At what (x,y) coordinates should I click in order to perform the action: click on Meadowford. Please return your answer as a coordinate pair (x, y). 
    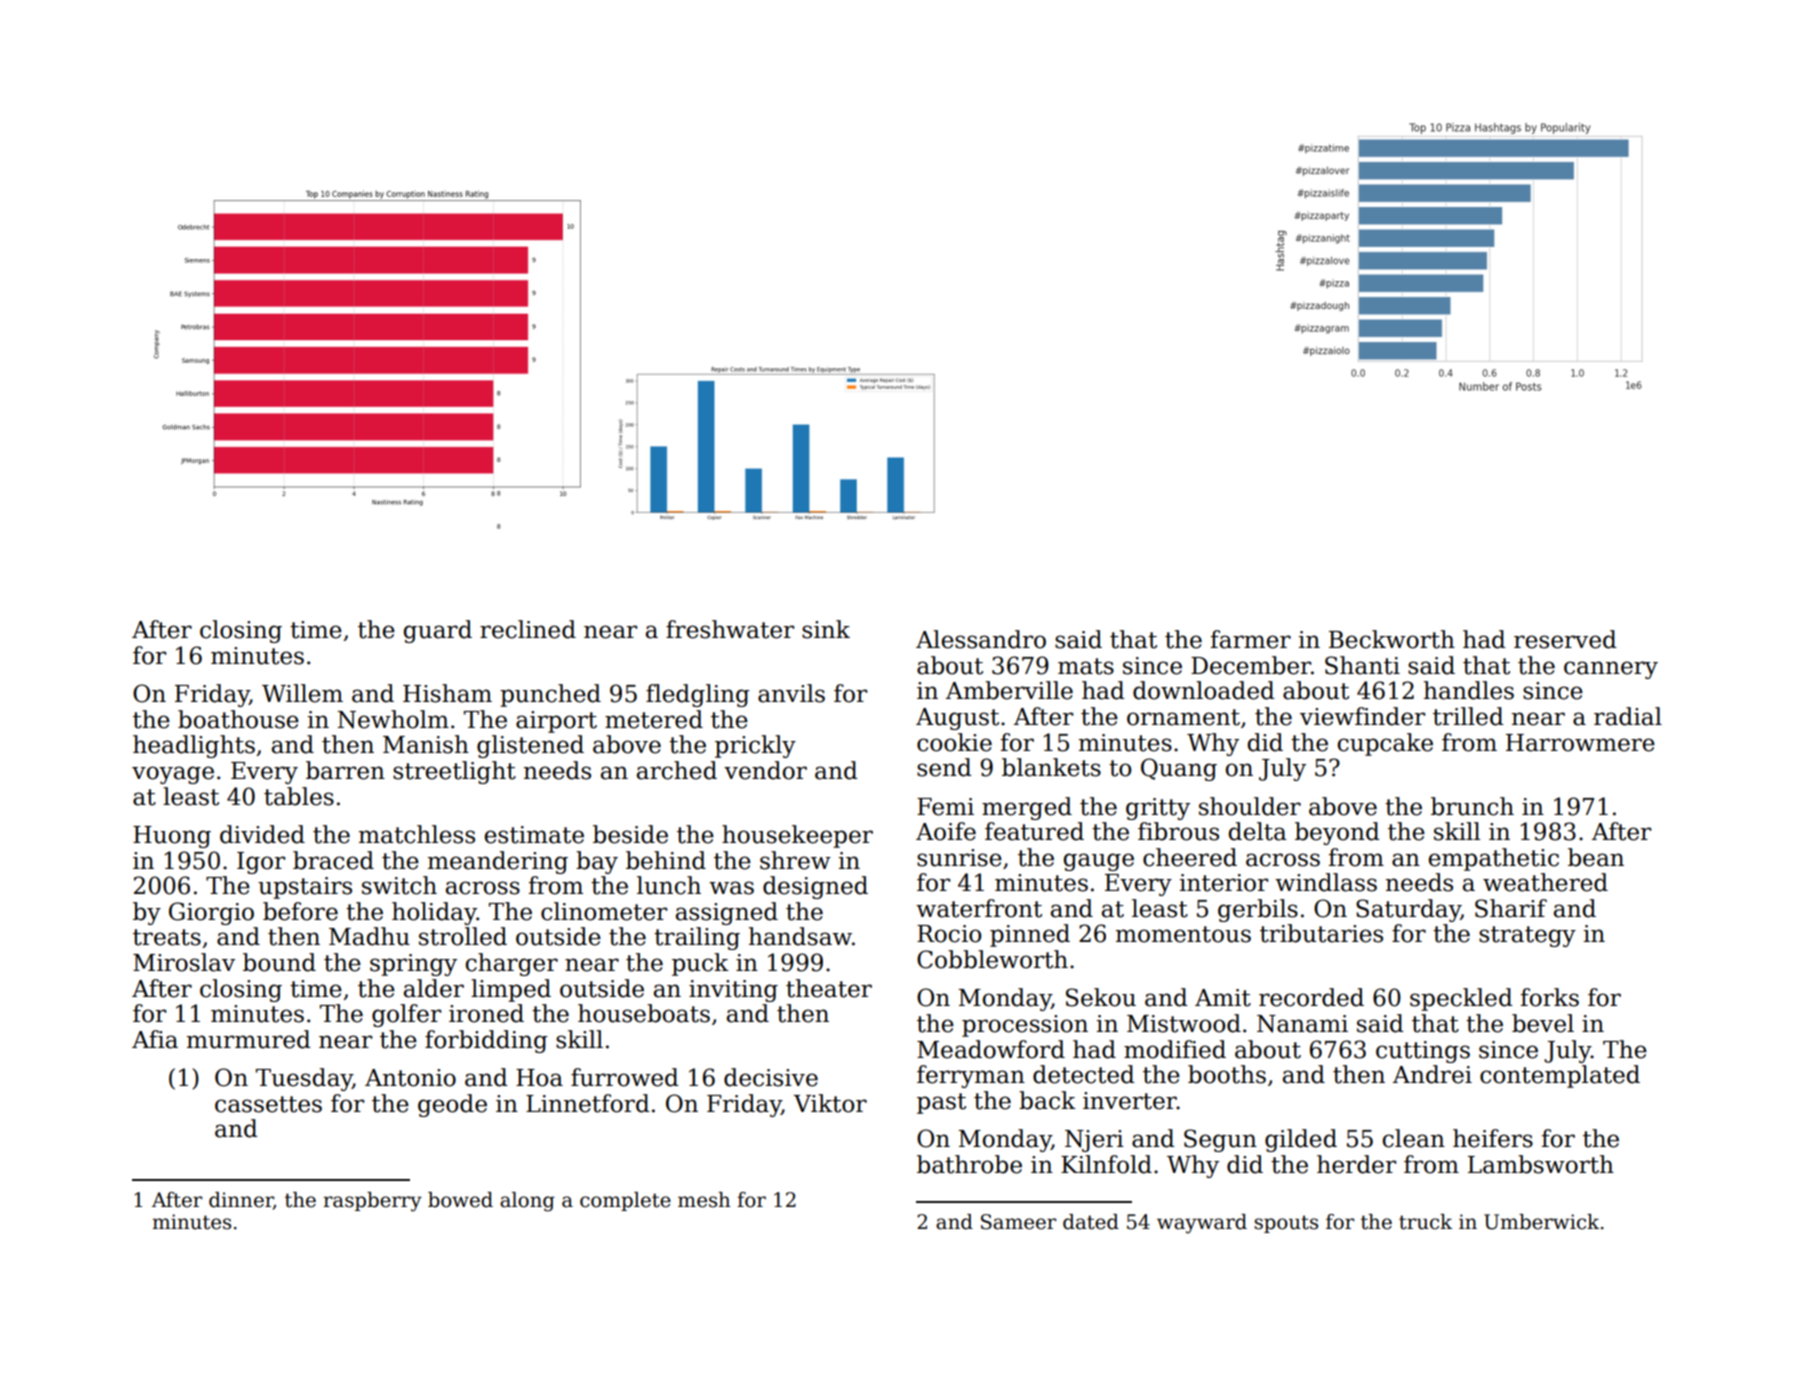
    Looking at the image, I should click on (991, 1049).
